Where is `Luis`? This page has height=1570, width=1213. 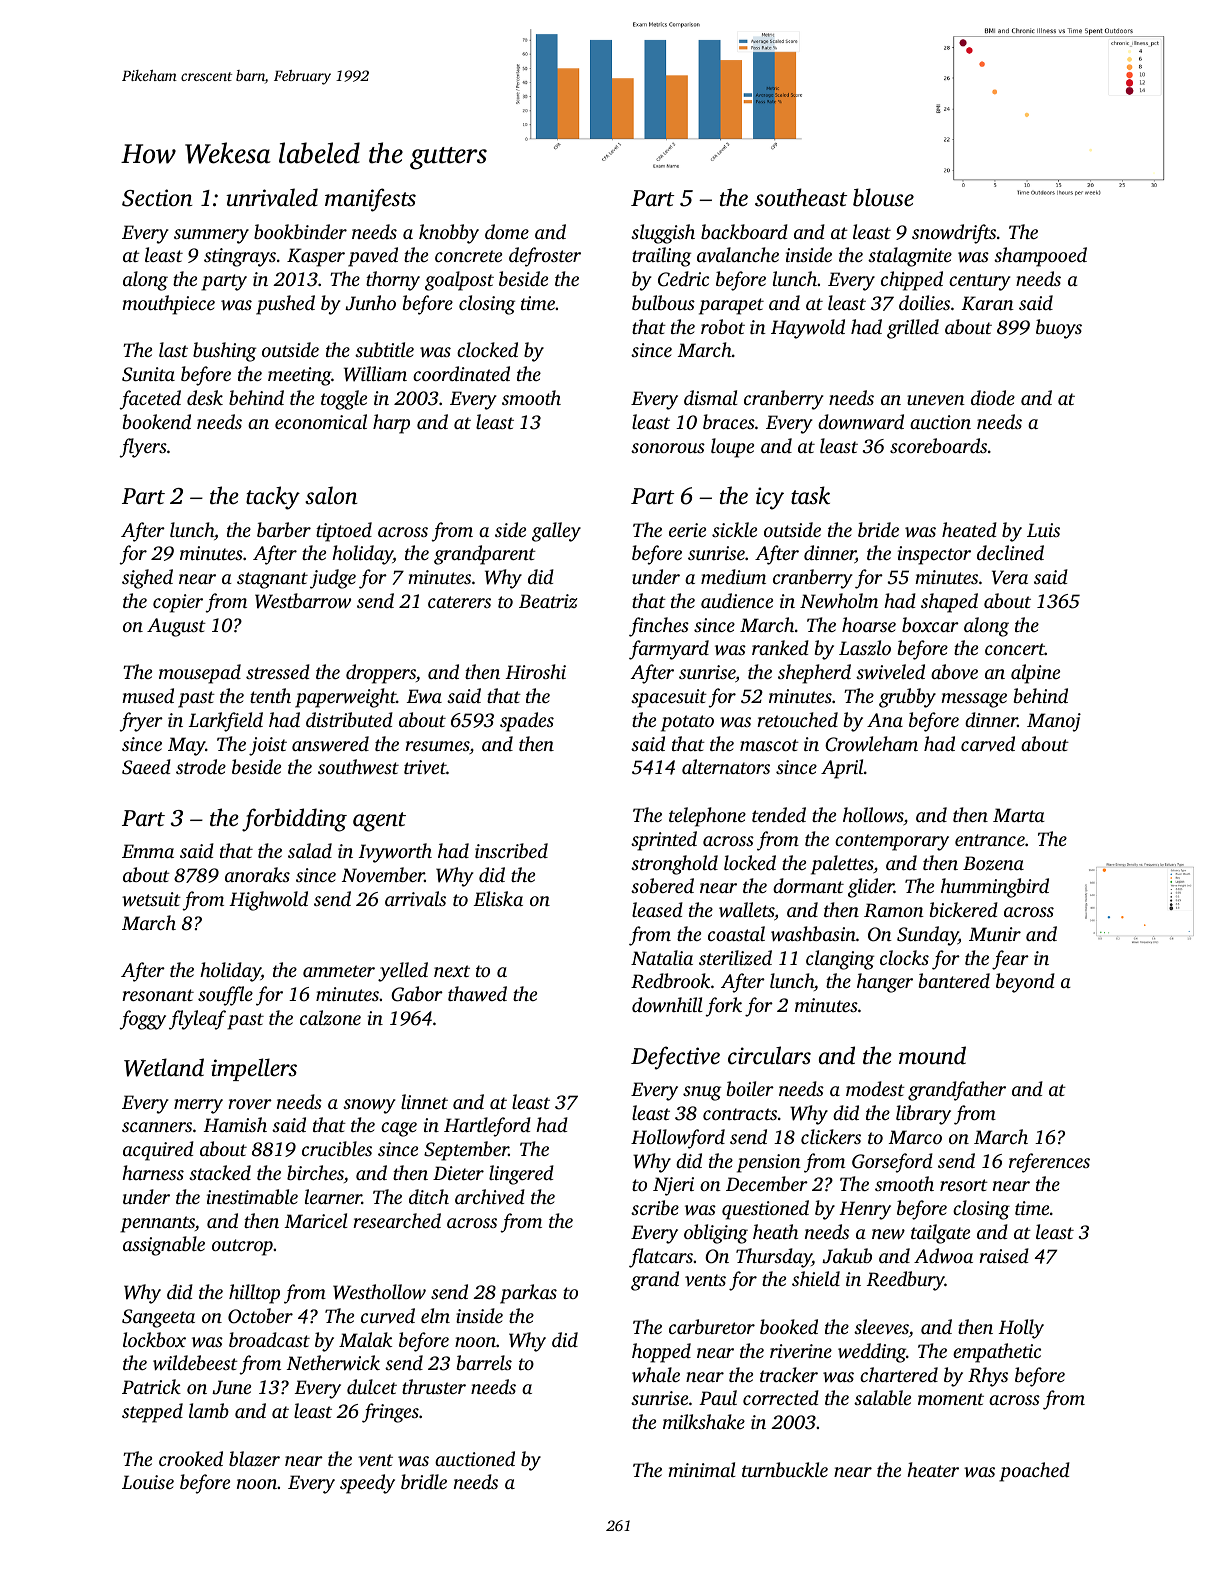 Luis is located at coordinates (1043, 530).
